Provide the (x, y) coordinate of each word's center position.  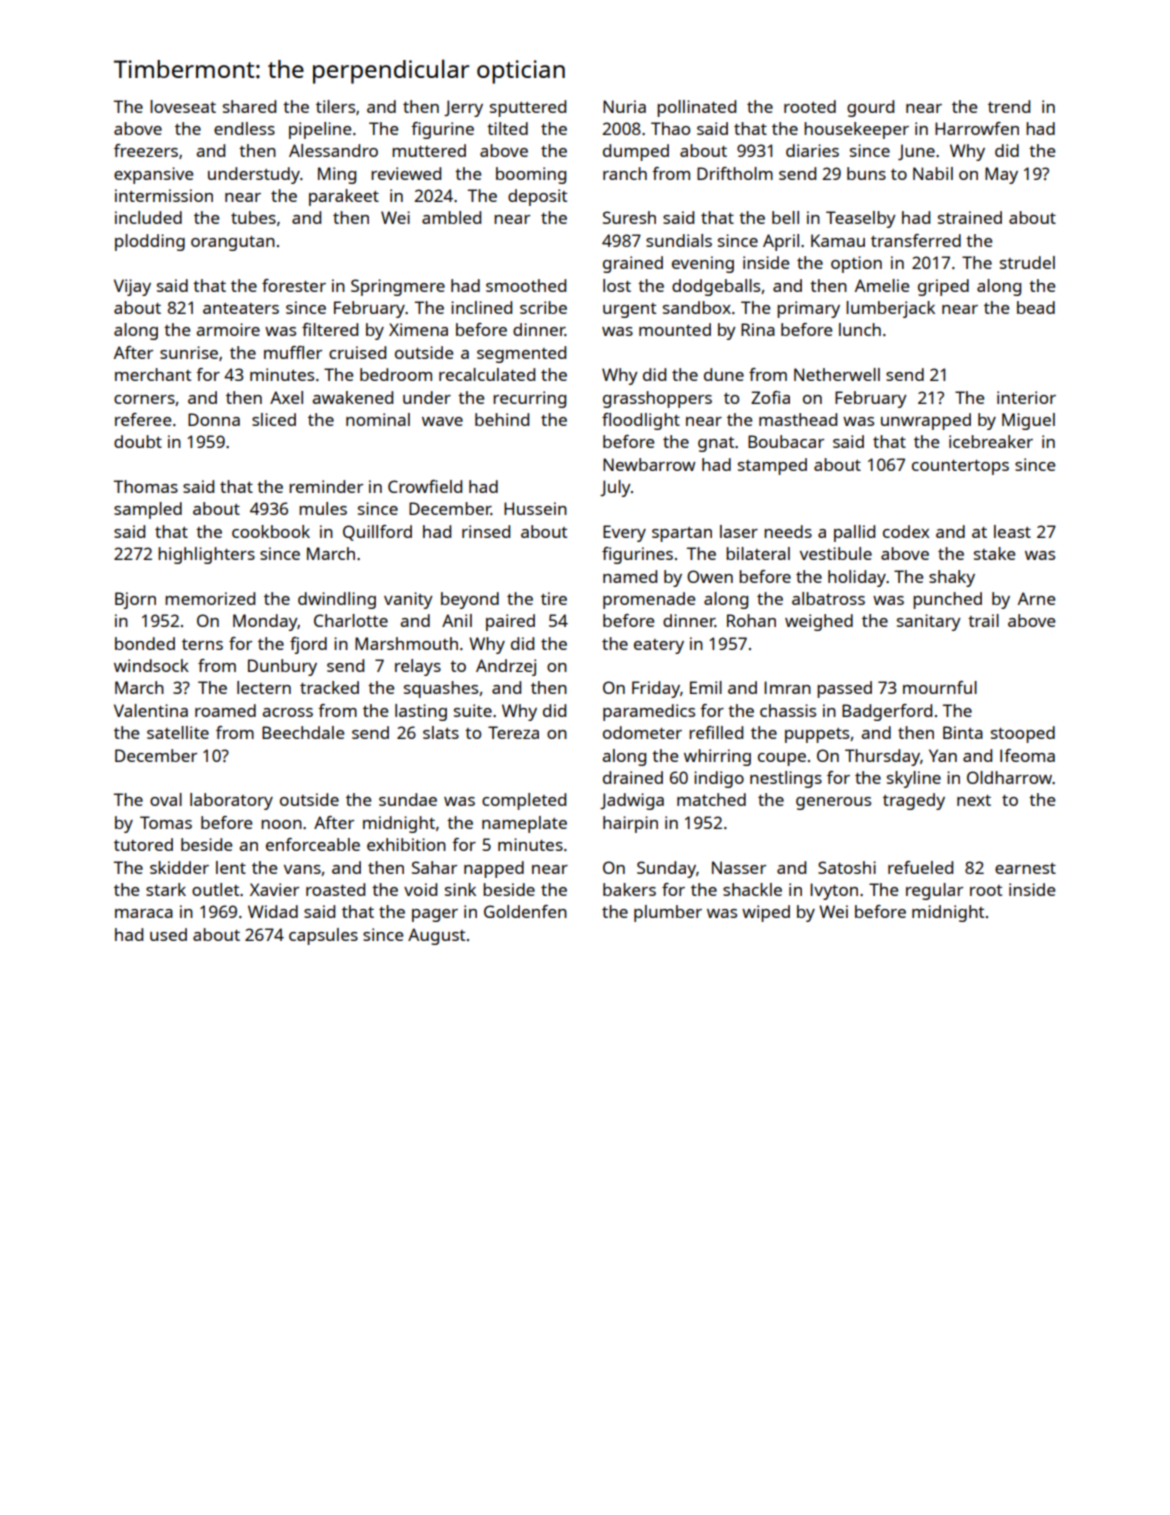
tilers (335, 106)
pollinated (696, 108)
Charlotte (351, 620)
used (168, 934)
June (916, 152)
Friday (656, 689)
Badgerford (887, 712)
